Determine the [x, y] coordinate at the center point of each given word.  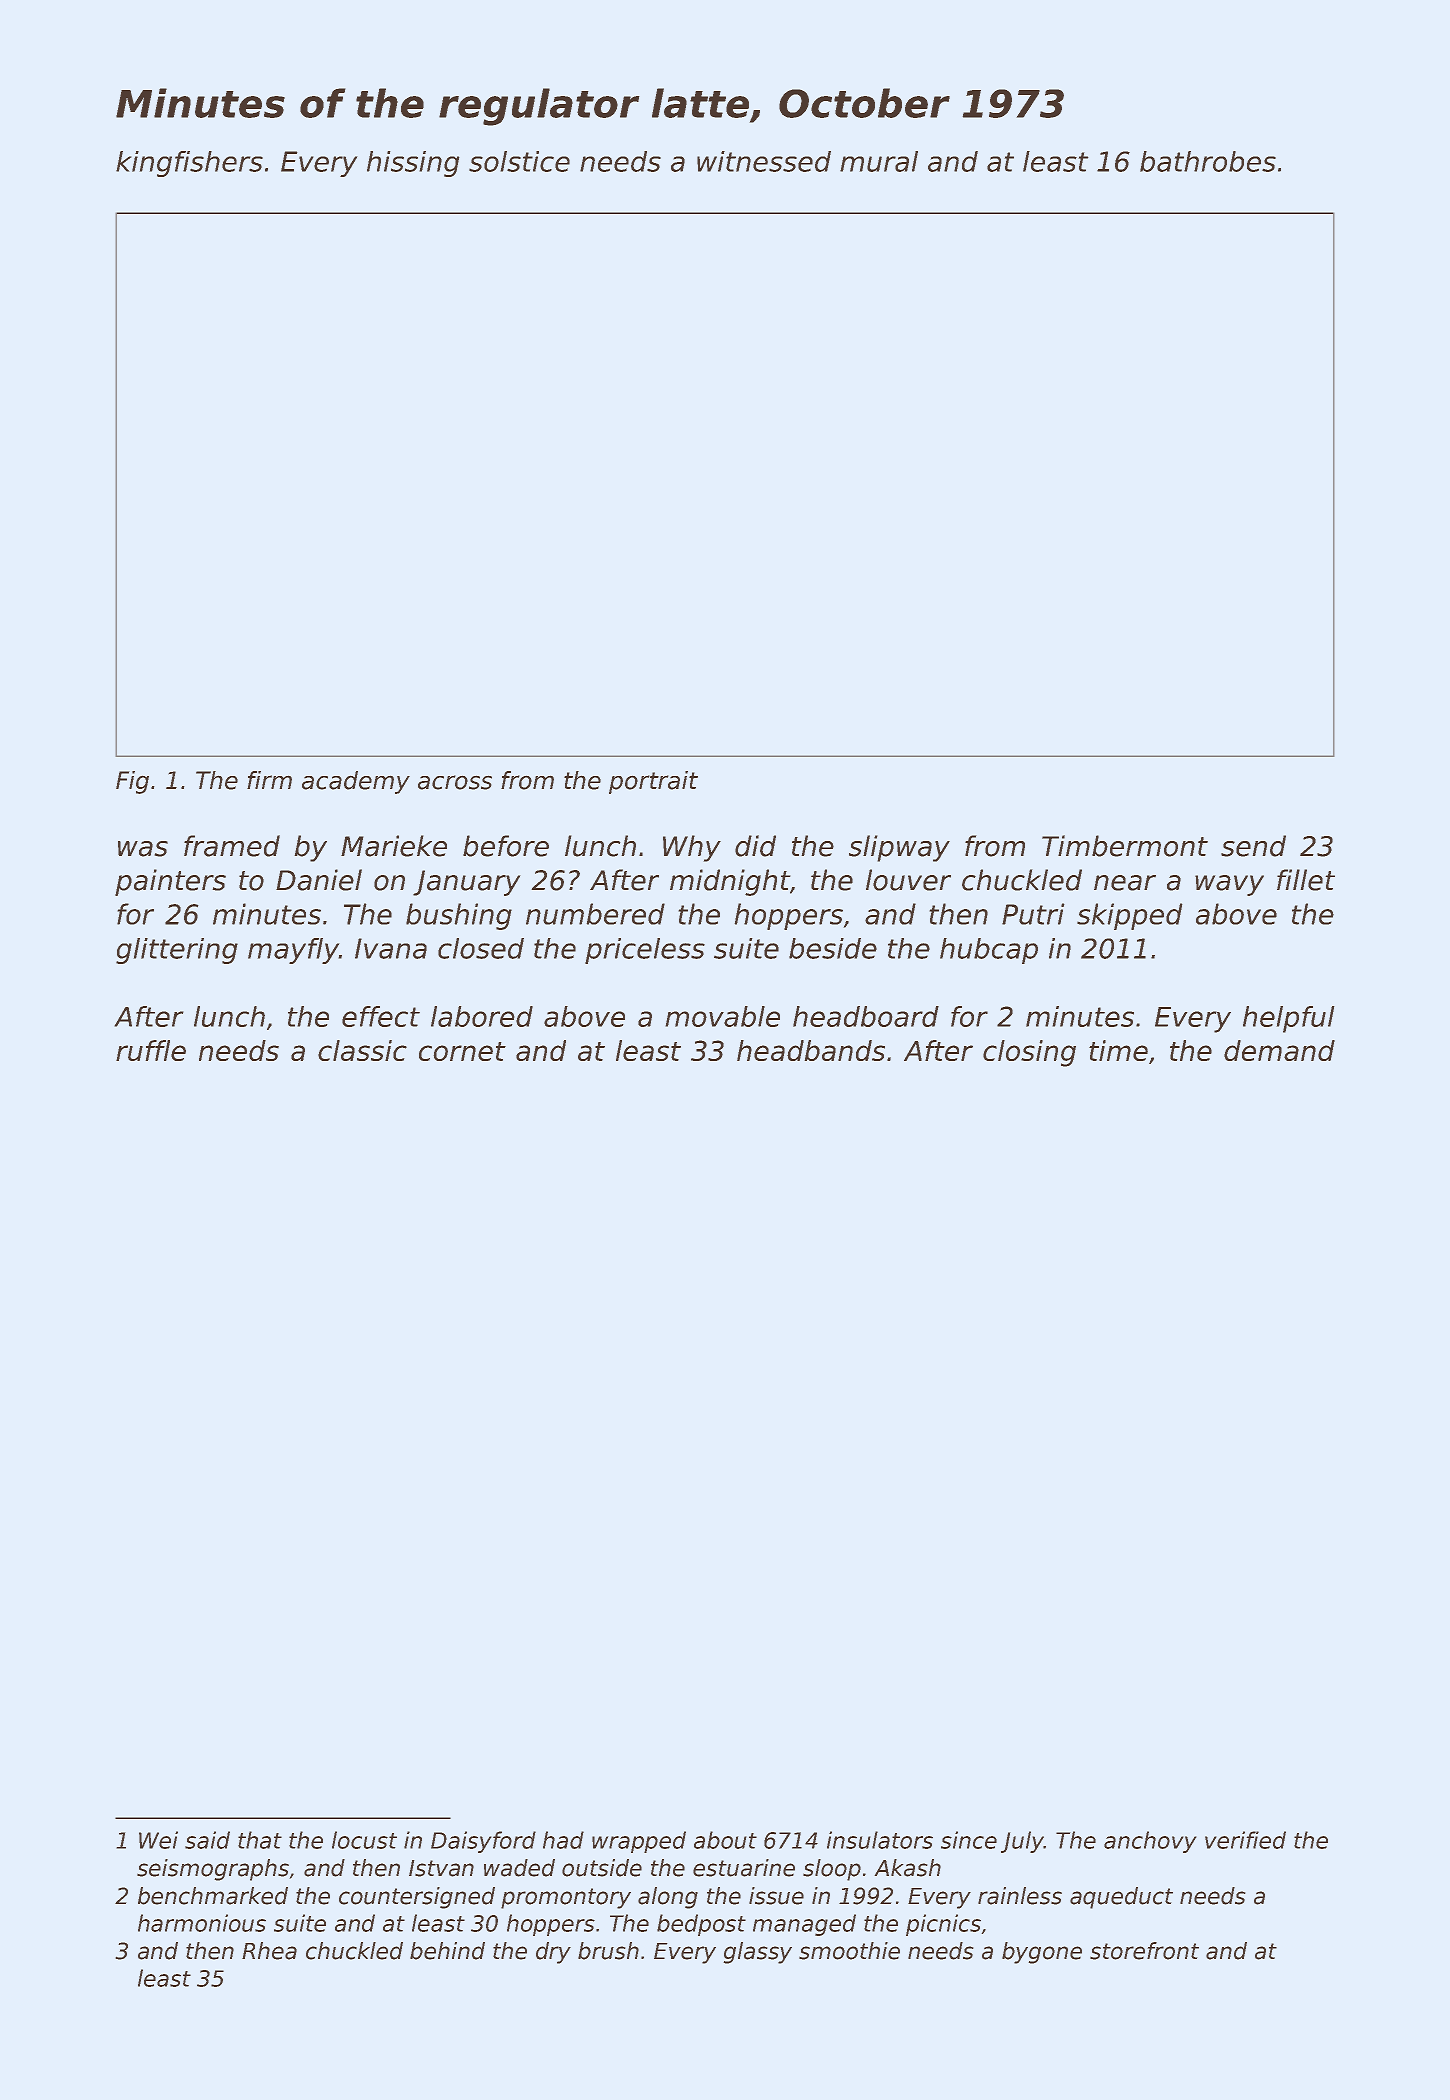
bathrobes [1208, 161]
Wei [158, 1840]
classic [362, 1050]
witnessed [764, 161]
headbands [811, 1050]
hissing [413, 164]
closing [1029, 1053]
